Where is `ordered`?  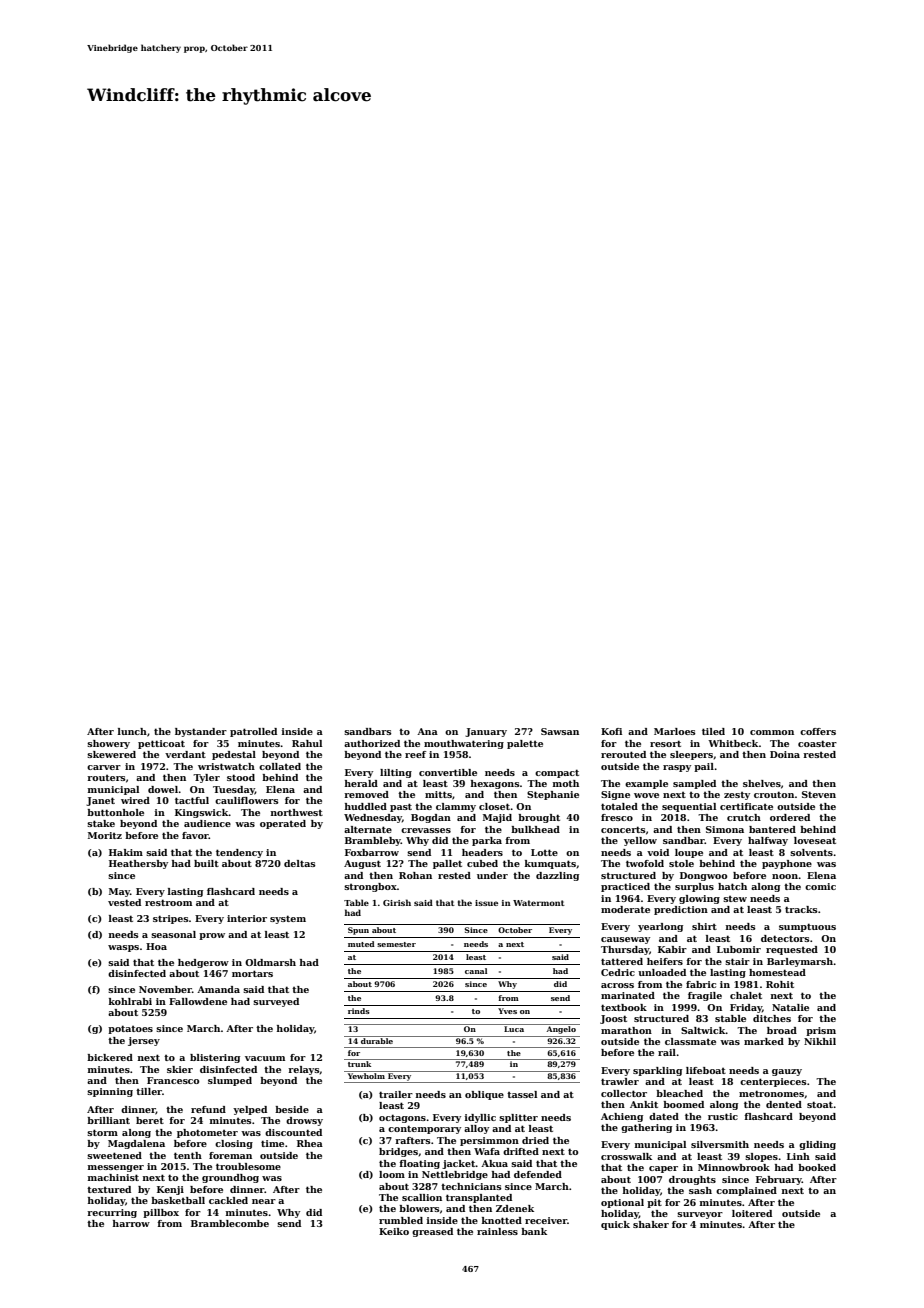
ordered is located at coordinates (790, 817).
